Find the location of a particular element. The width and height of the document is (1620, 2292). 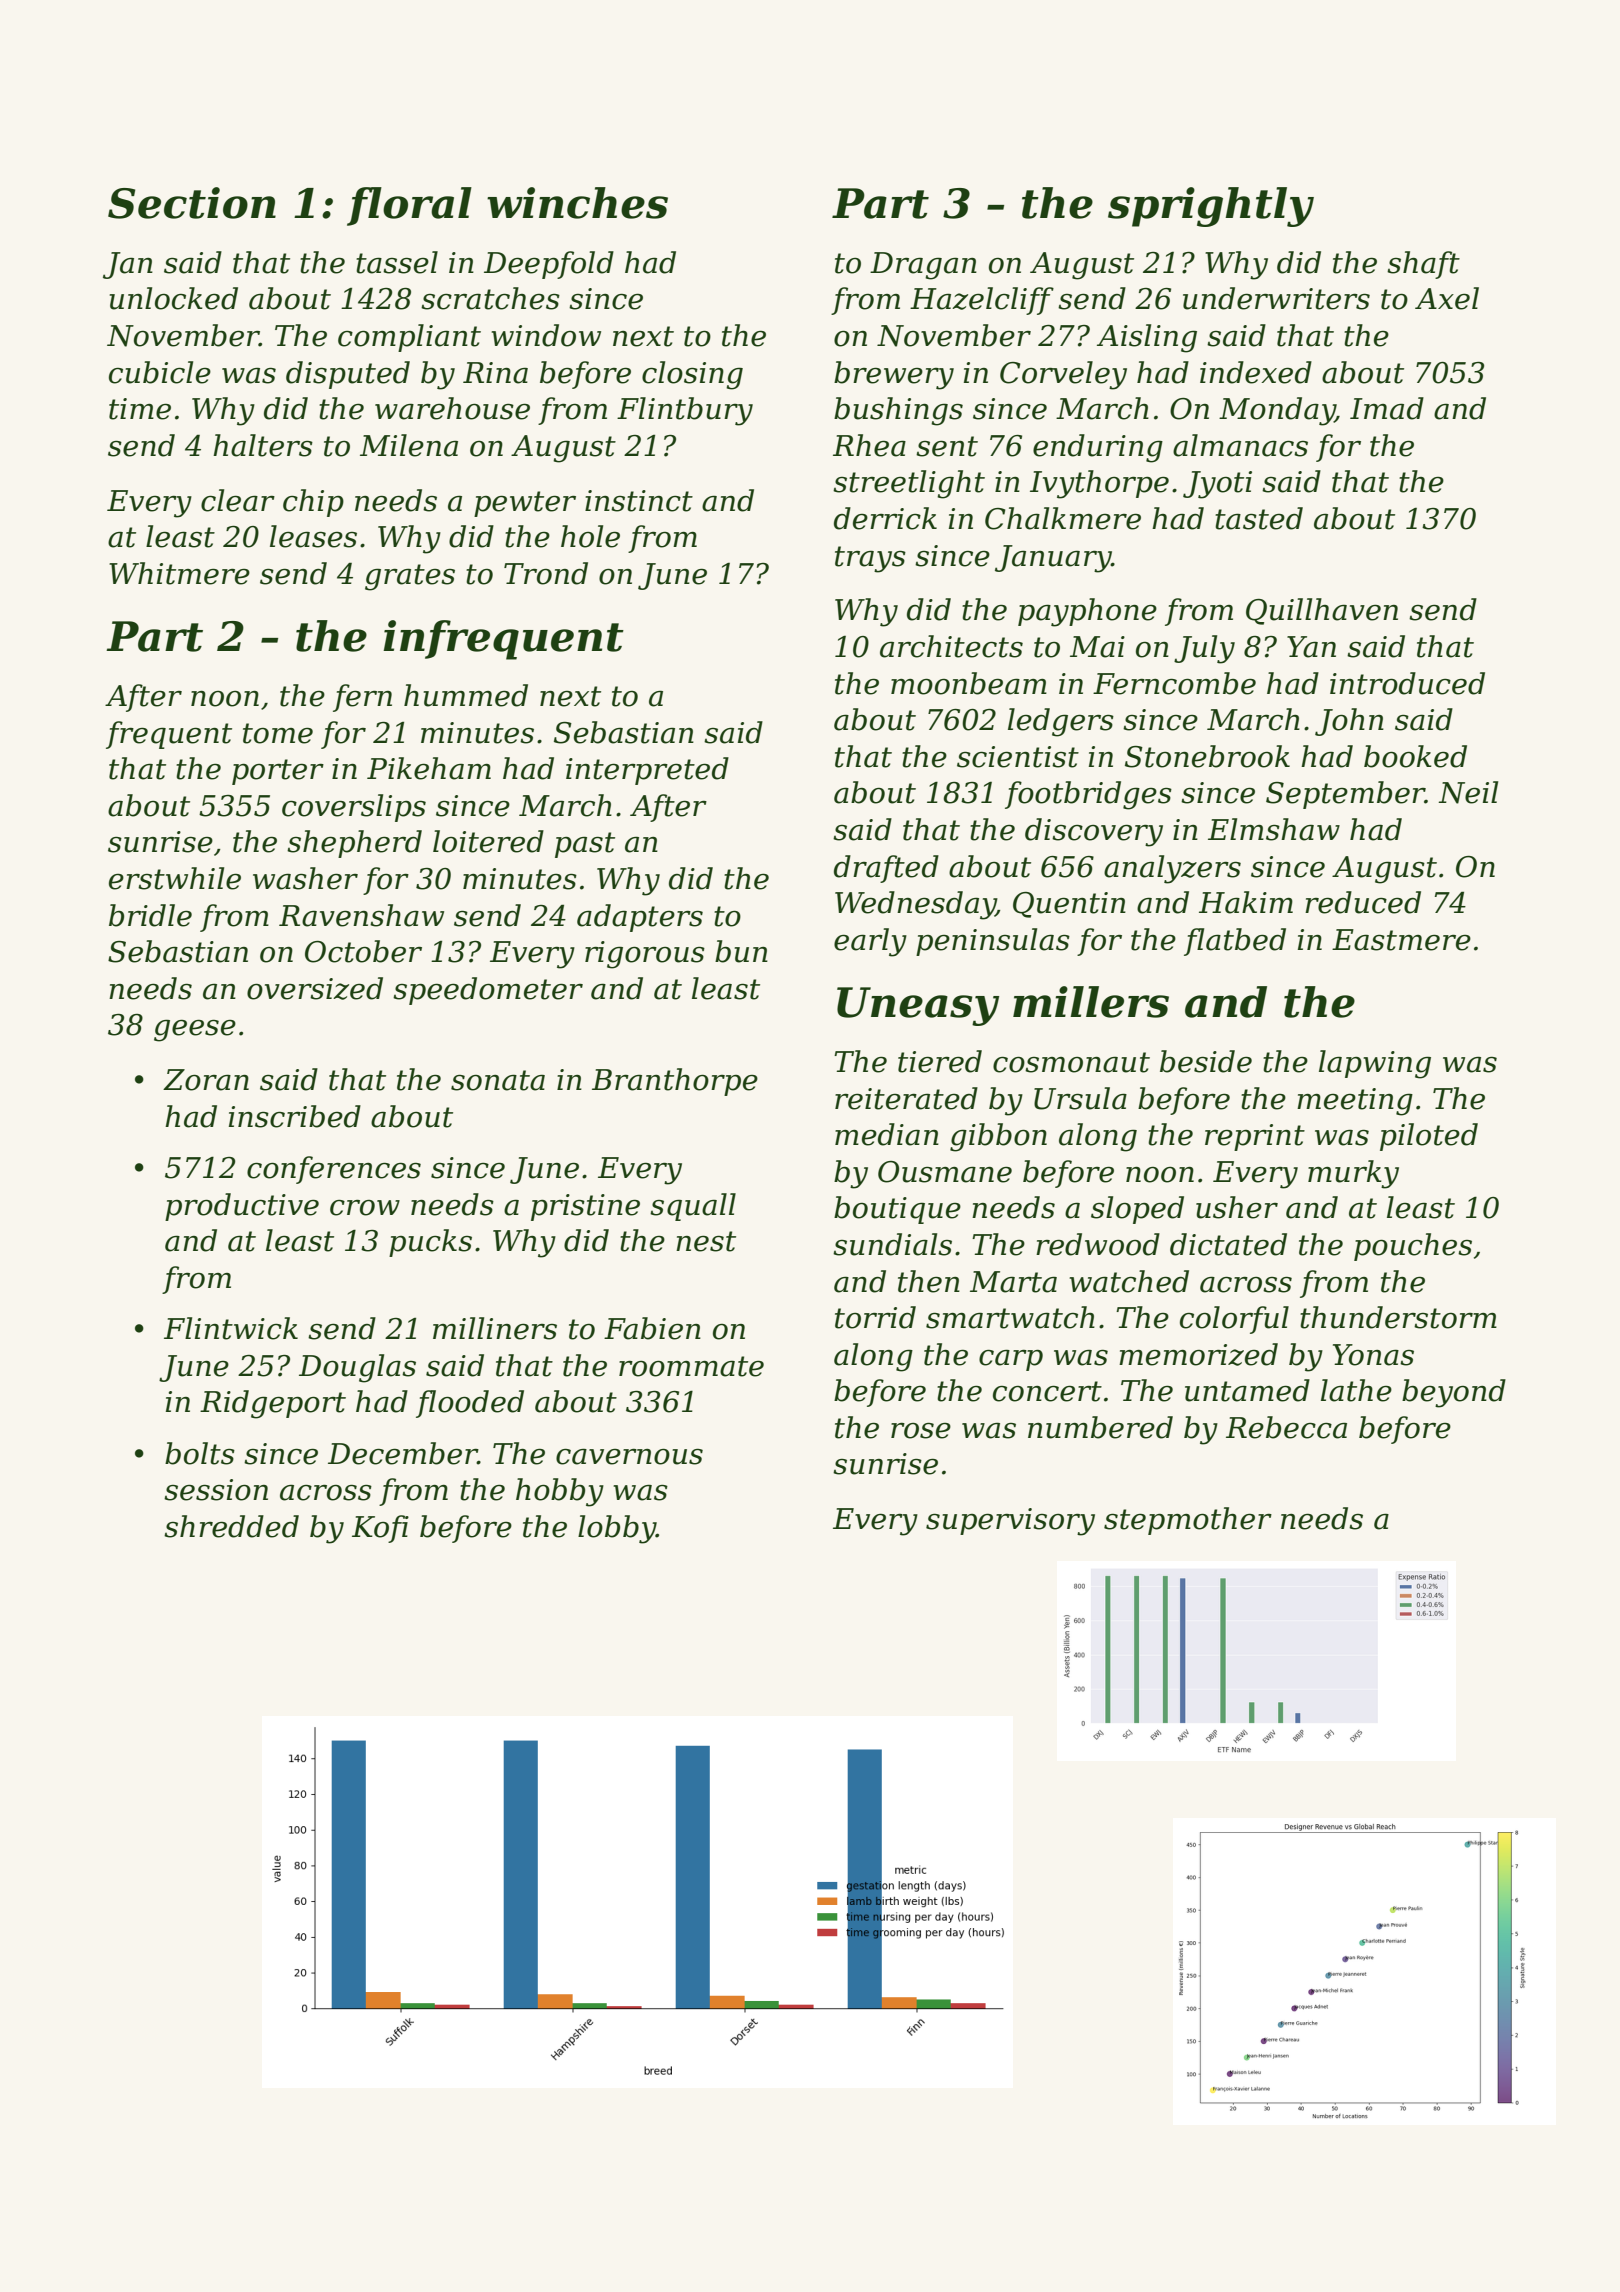

interpreted is located at coordinates (647, 771).
